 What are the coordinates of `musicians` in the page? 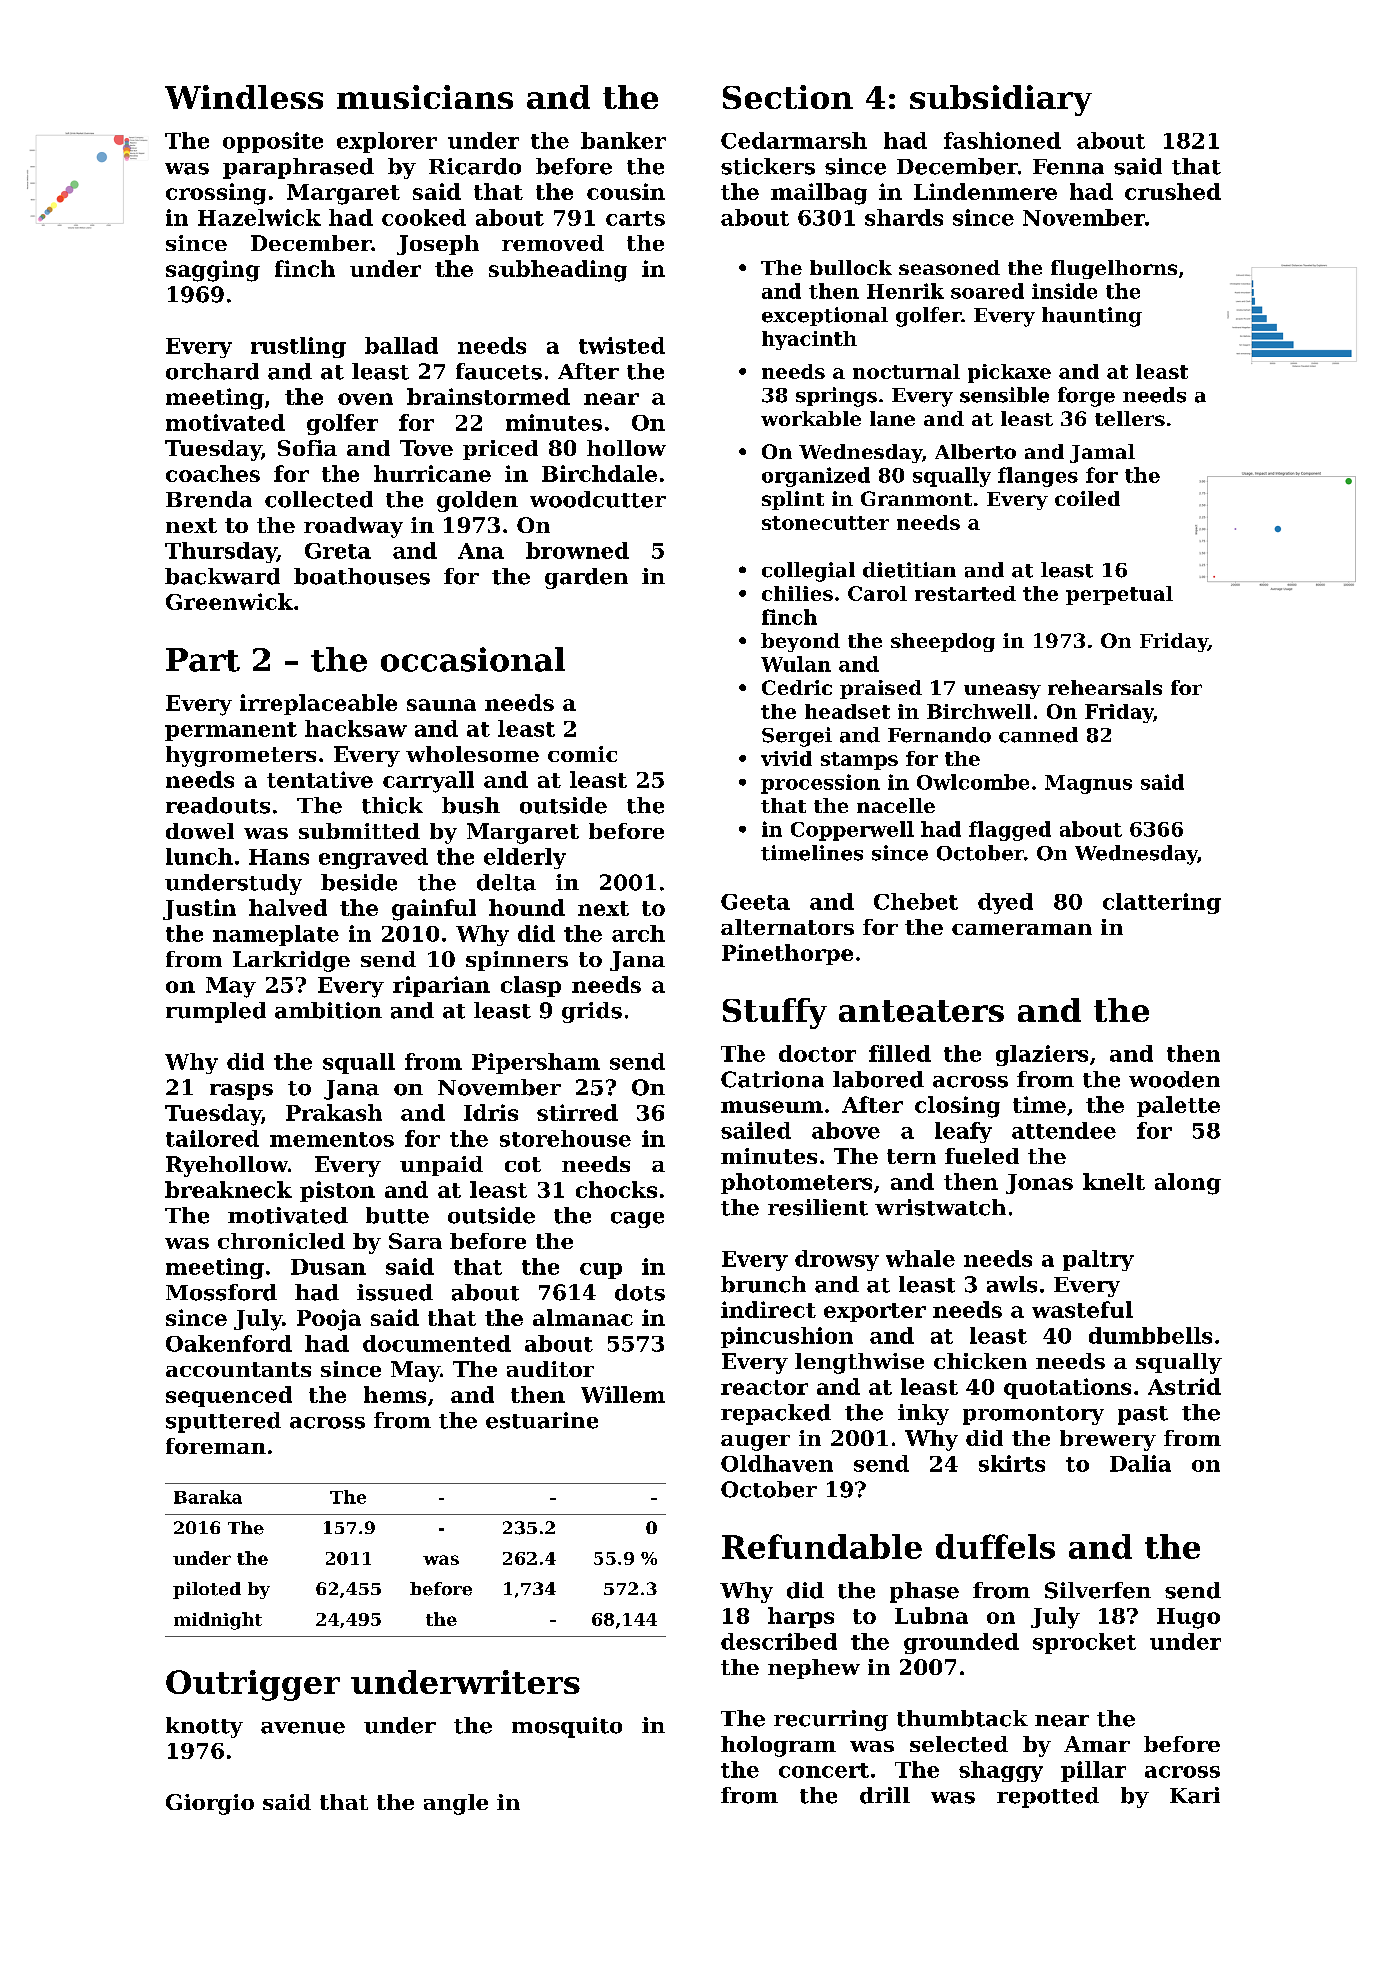 It's located at (425, 97).
